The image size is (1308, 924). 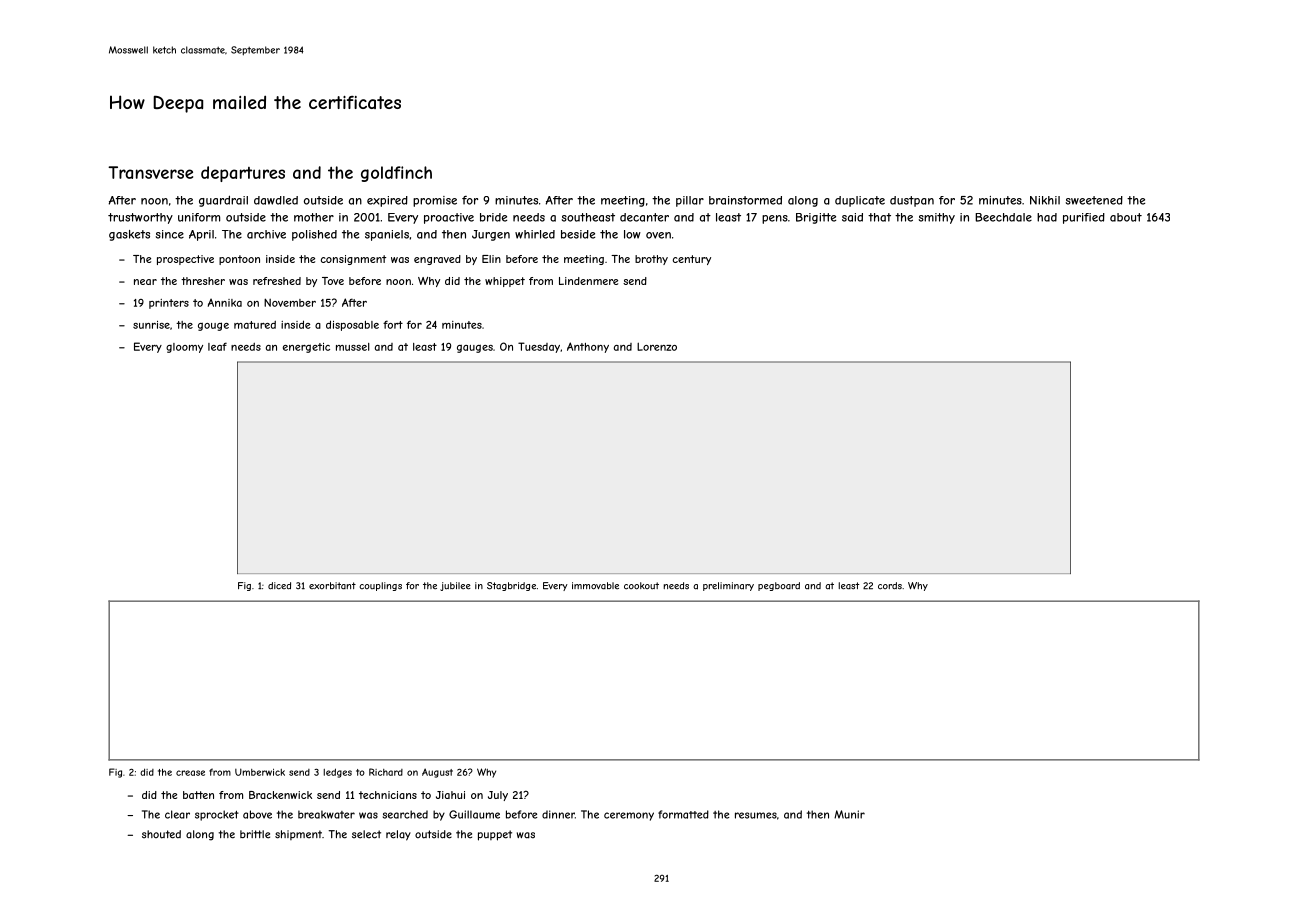 What do you see at coordinates (396, 174) in the screenshot?
I see `goldfinch` at bounding box center [396, 174].
